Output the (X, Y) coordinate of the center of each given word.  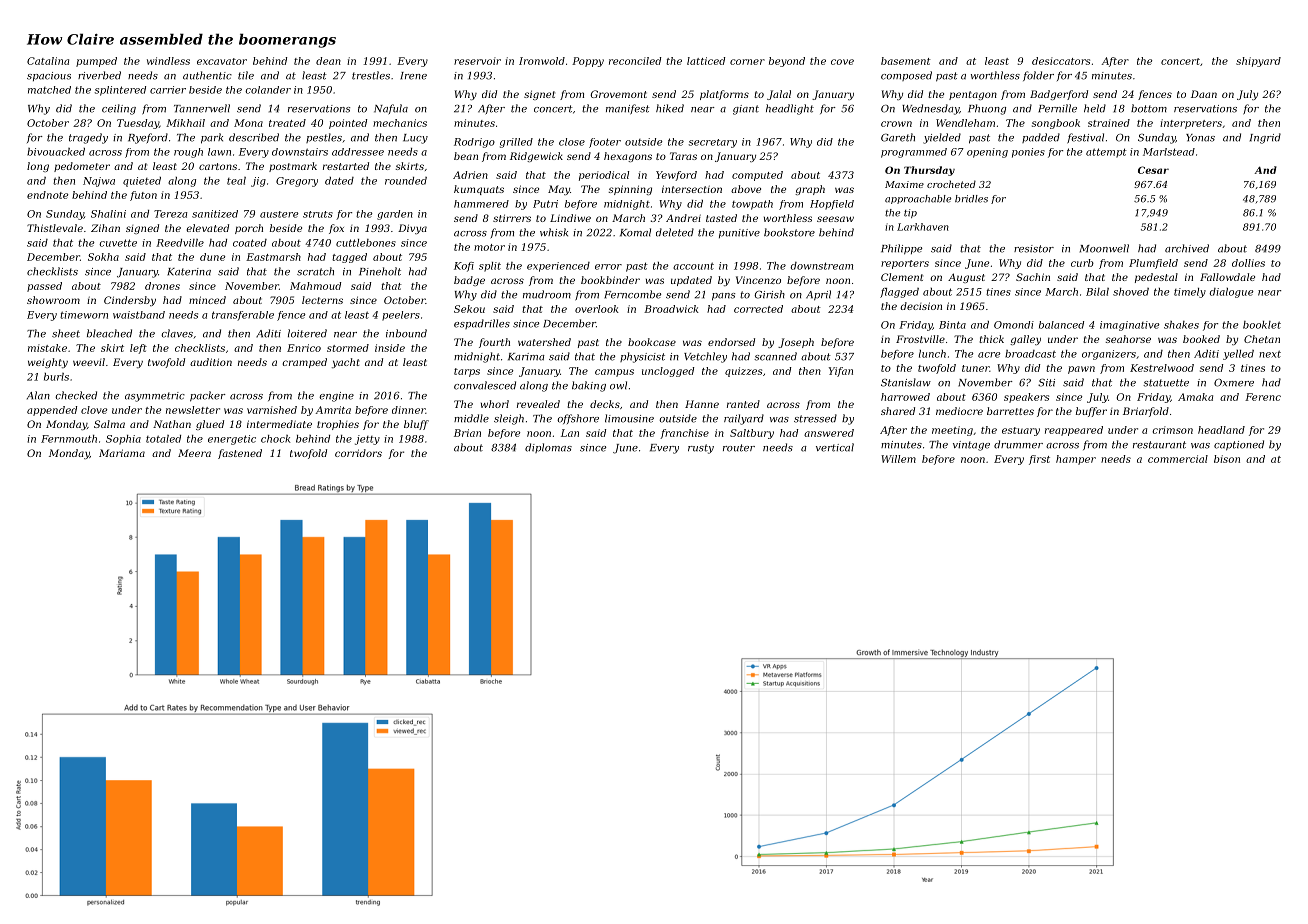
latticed (706, 61)
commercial (1178, 459)
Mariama (122, 453)
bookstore (789, 232)
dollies (1248, 263)
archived (1187, 248)
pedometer (82, 167)
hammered (481, 204)
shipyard (1258, 62)
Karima (526, 357)
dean (328, 61)
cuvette (118, 243)
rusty (701, 449)
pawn (1081, 370)
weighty (48, 363)
